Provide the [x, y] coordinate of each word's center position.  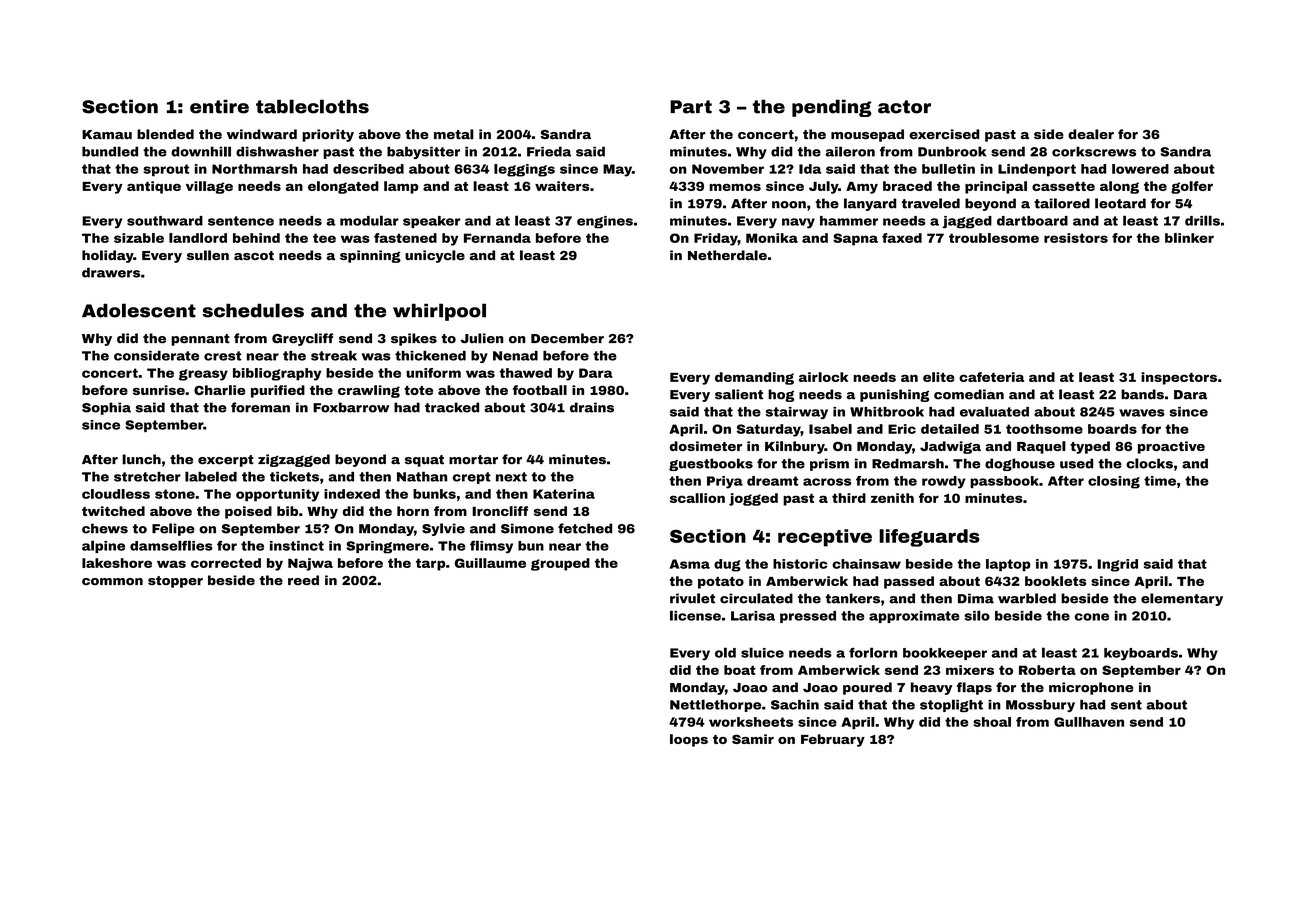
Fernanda [497, 238]
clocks [1149, 463]
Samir [753, 739]
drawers [111, 272]
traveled [931, 203]
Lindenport [1037, 170]
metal [454, 134]
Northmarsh [254, 169]
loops [689, 740]
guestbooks [711, 464]
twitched [113, 511]
